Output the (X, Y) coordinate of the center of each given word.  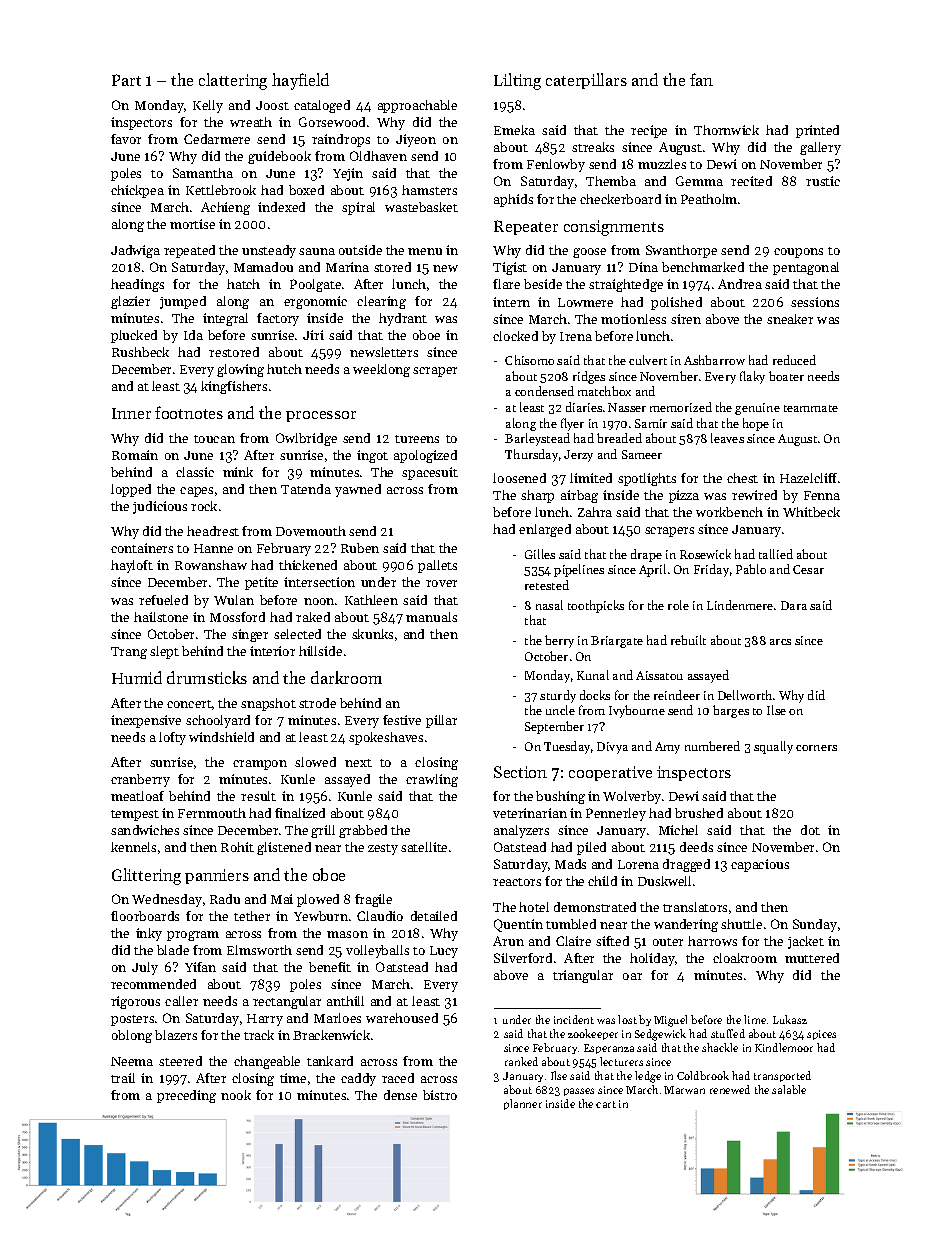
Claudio (380, 916)
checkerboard (620, 199)
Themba (611, 181)
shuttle (741, 924)
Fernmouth (212, 813)
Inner (131, 413)
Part (126, 80)
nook (236, 1095)
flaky (752, 377)
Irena (576, 336)
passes (579, 1092)
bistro (440, 1095)
